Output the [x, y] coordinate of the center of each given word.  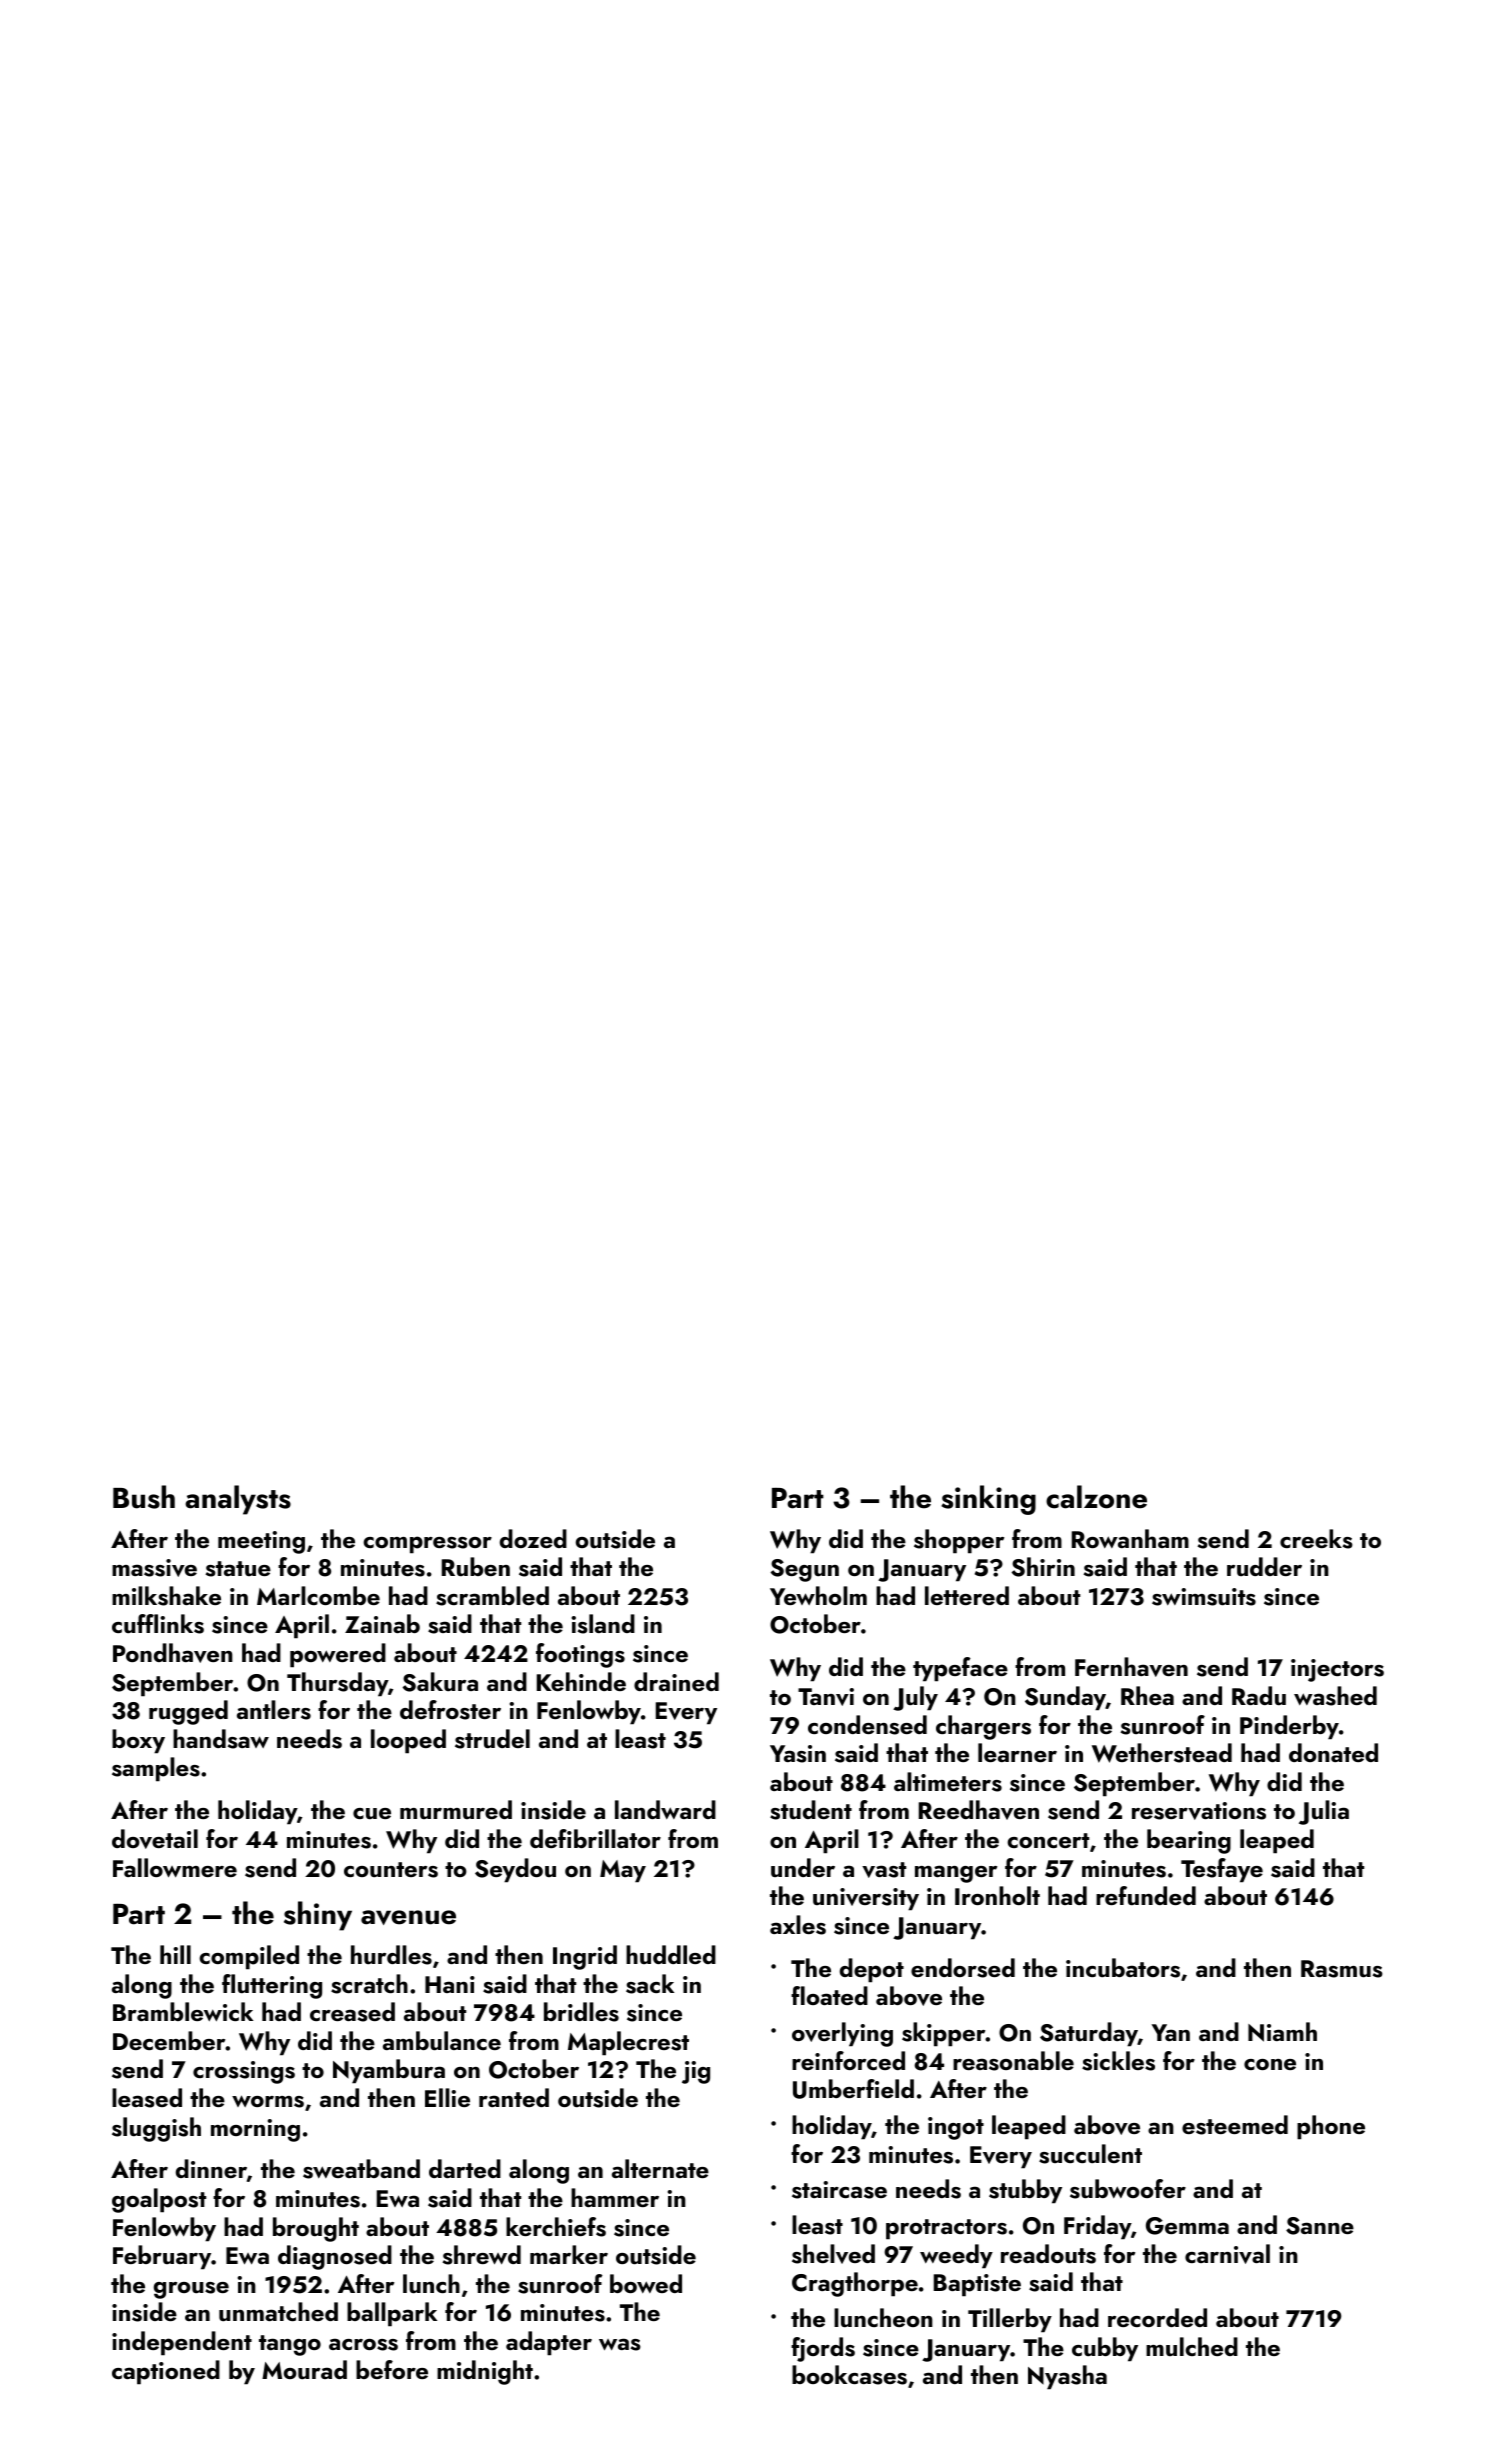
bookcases [849, 2375]
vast [884, 1870]
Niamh [1282, 2032]
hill [175, 1954]
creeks [1316, 1539]
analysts [238, 1500]
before [392, 2369]
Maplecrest [628, 2043]
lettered [967, 1595]
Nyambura [389, 2071]
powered [338, 1655]
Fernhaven [1131, 1667]
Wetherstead [1162, 1753]
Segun [805, 1570]
